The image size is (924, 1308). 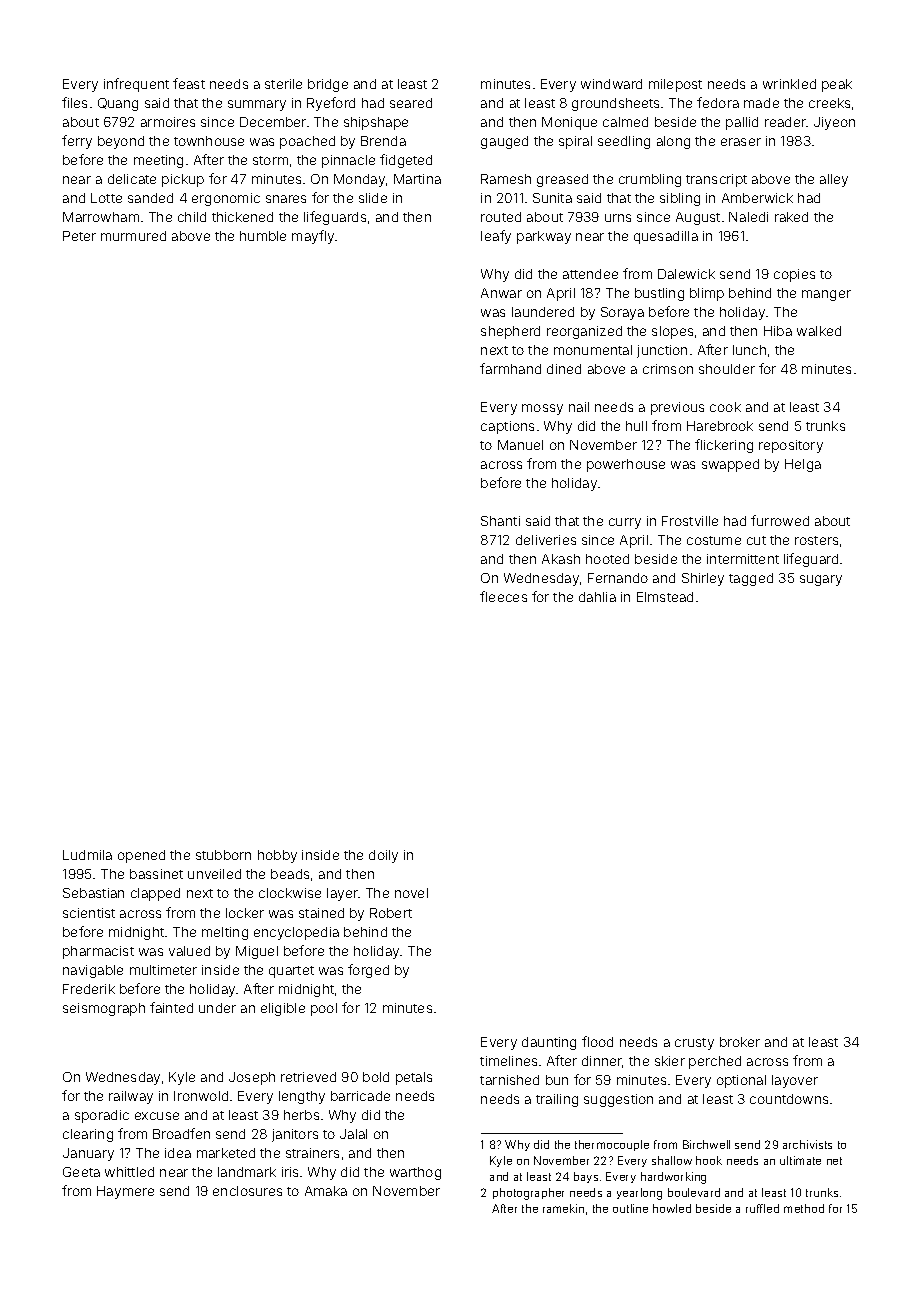 I want to click on leafy, so click(x=496, y=237).
